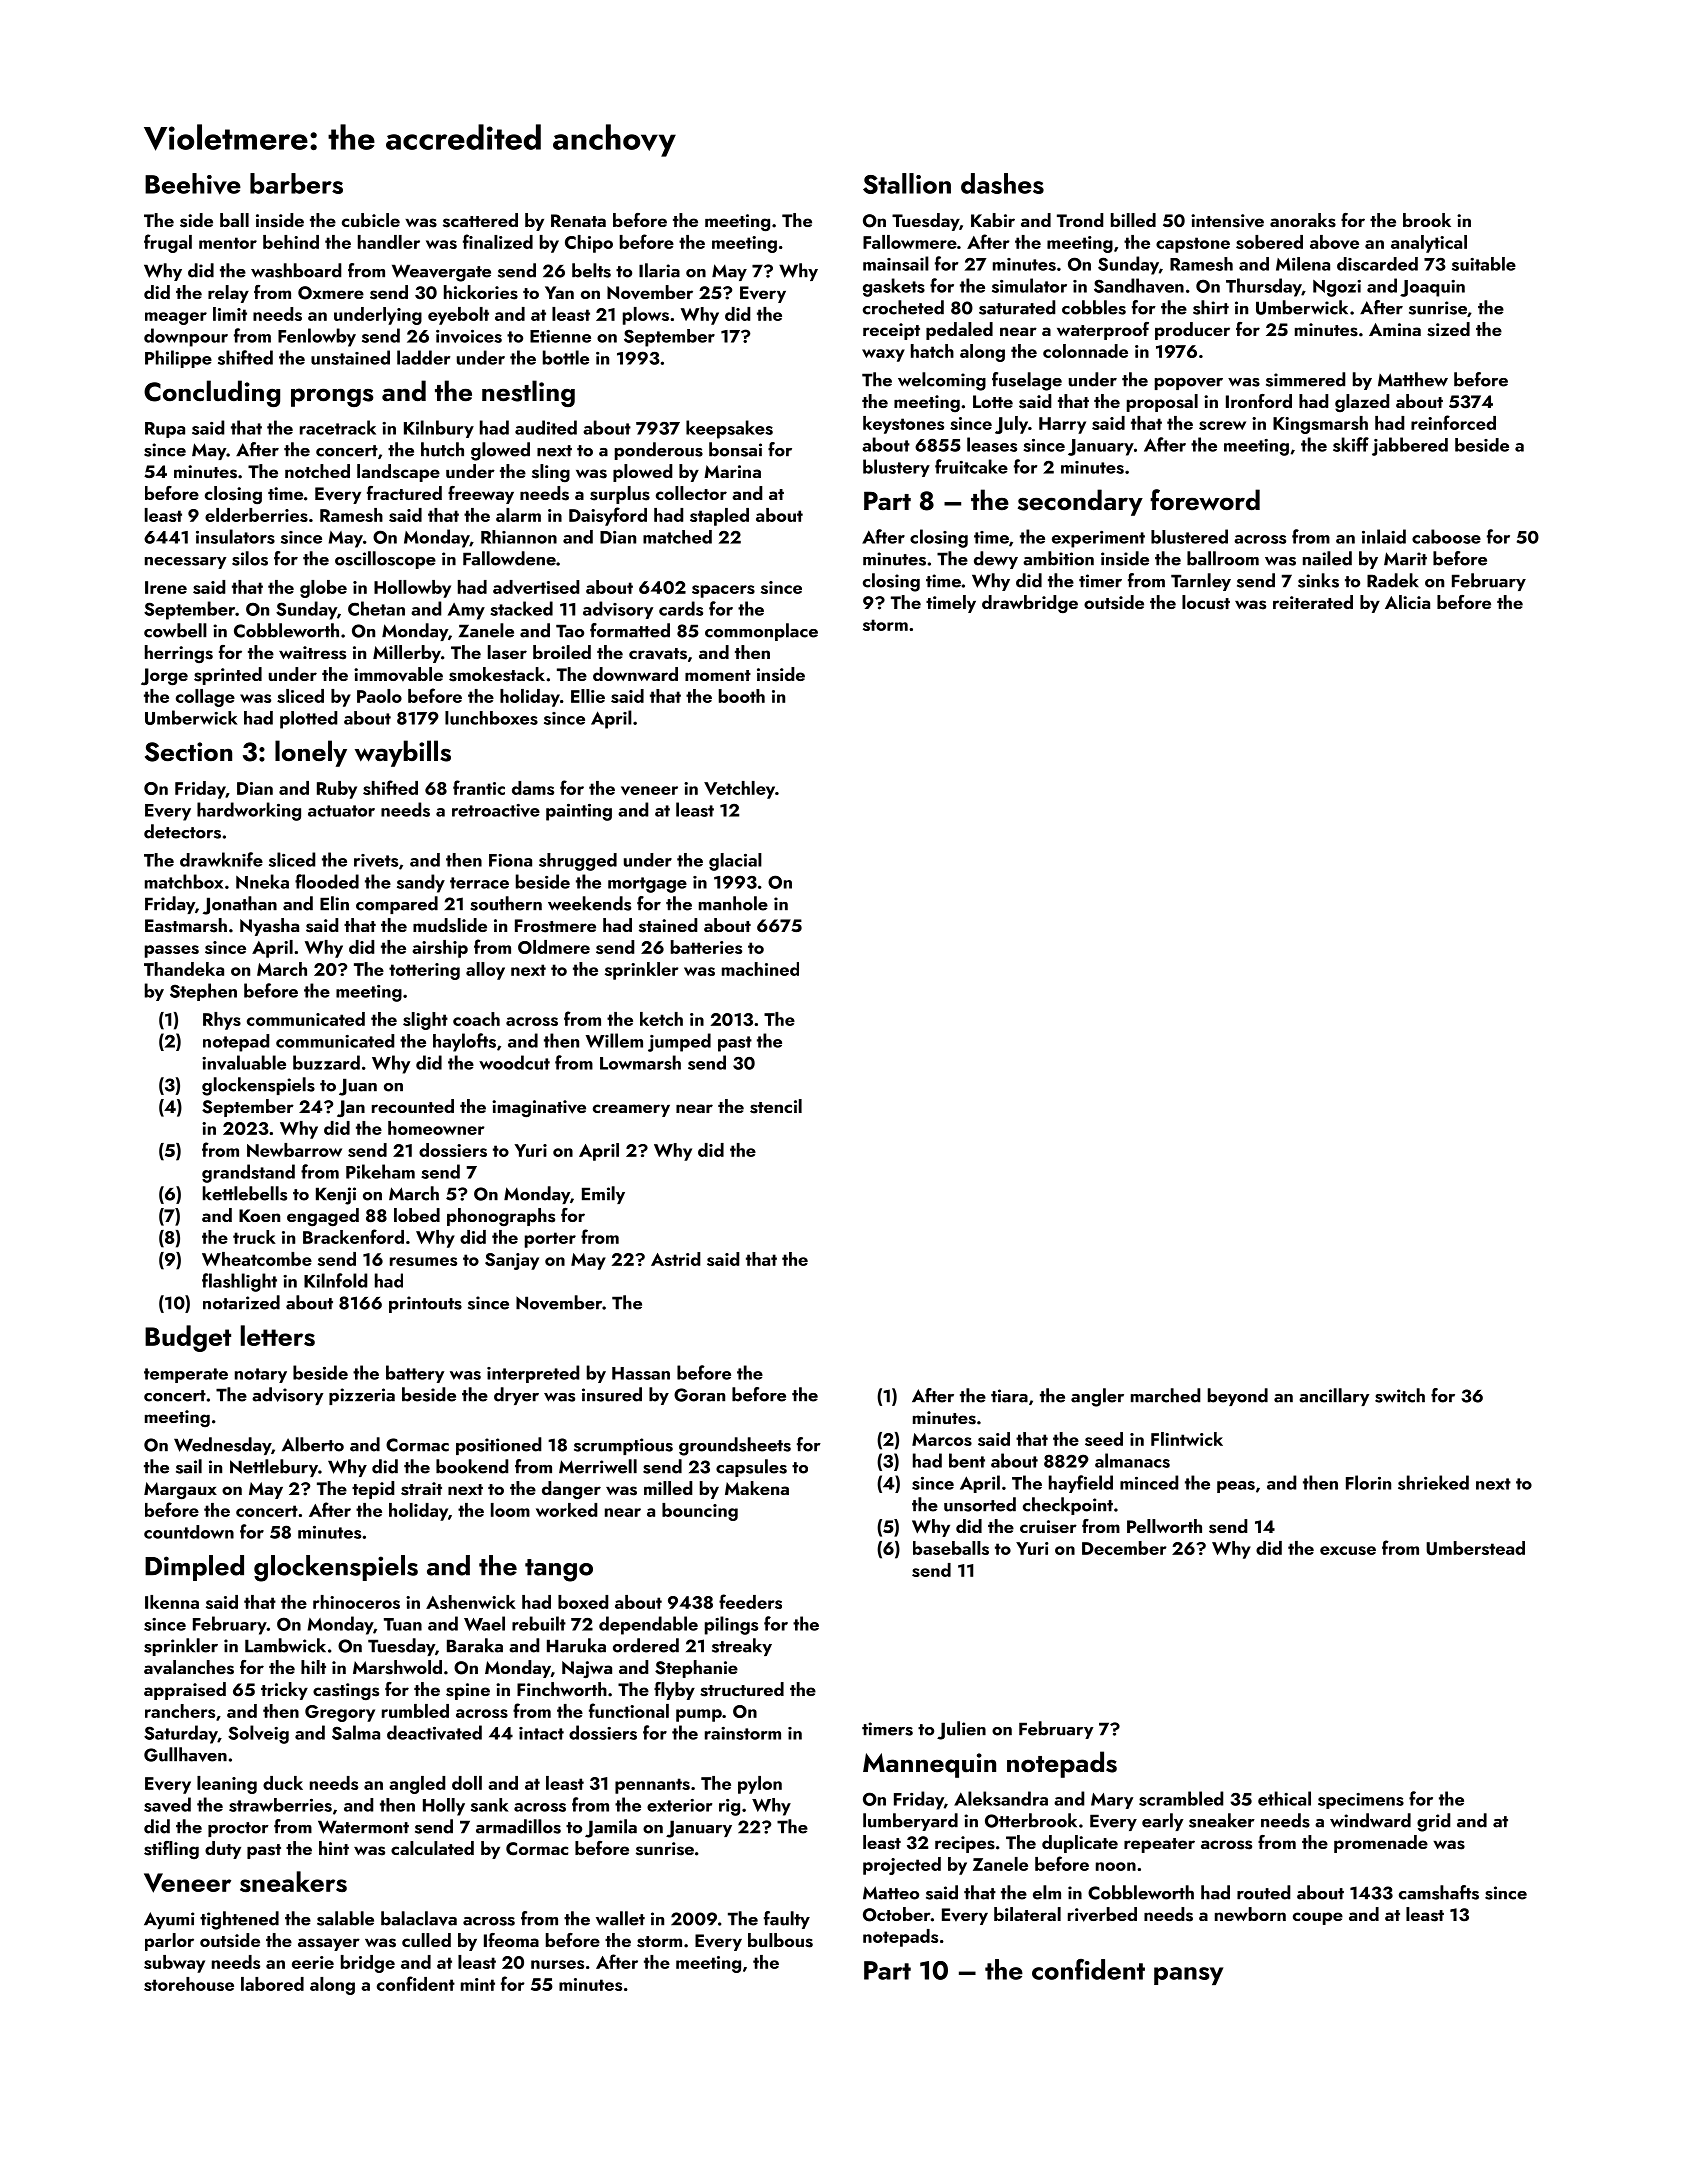  What do you see at coordinates (735, 862) in the document?
I see `glacial` at bounding box center [735, 862].
